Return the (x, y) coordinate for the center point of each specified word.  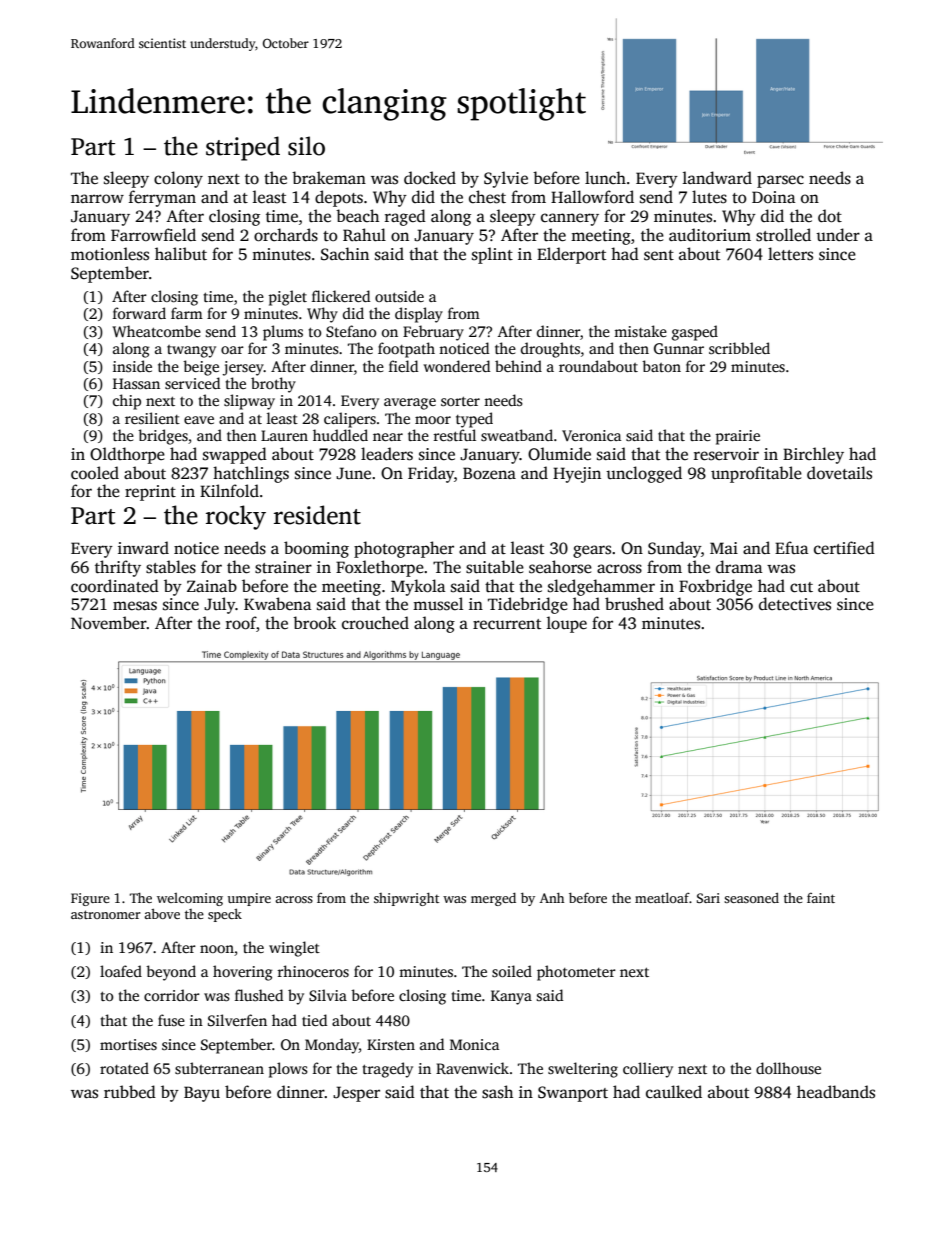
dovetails (839, 473)
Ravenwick (472, 1068)
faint (821, 897)
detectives (795, 604)
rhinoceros (313, 971)
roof (241, 624)
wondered (456, 366)
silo (306, 146)
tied (314, 1020)
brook (314, 622)
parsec (780, 181)
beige (201, 368)
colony (178, 179)
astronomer (106, 914)
